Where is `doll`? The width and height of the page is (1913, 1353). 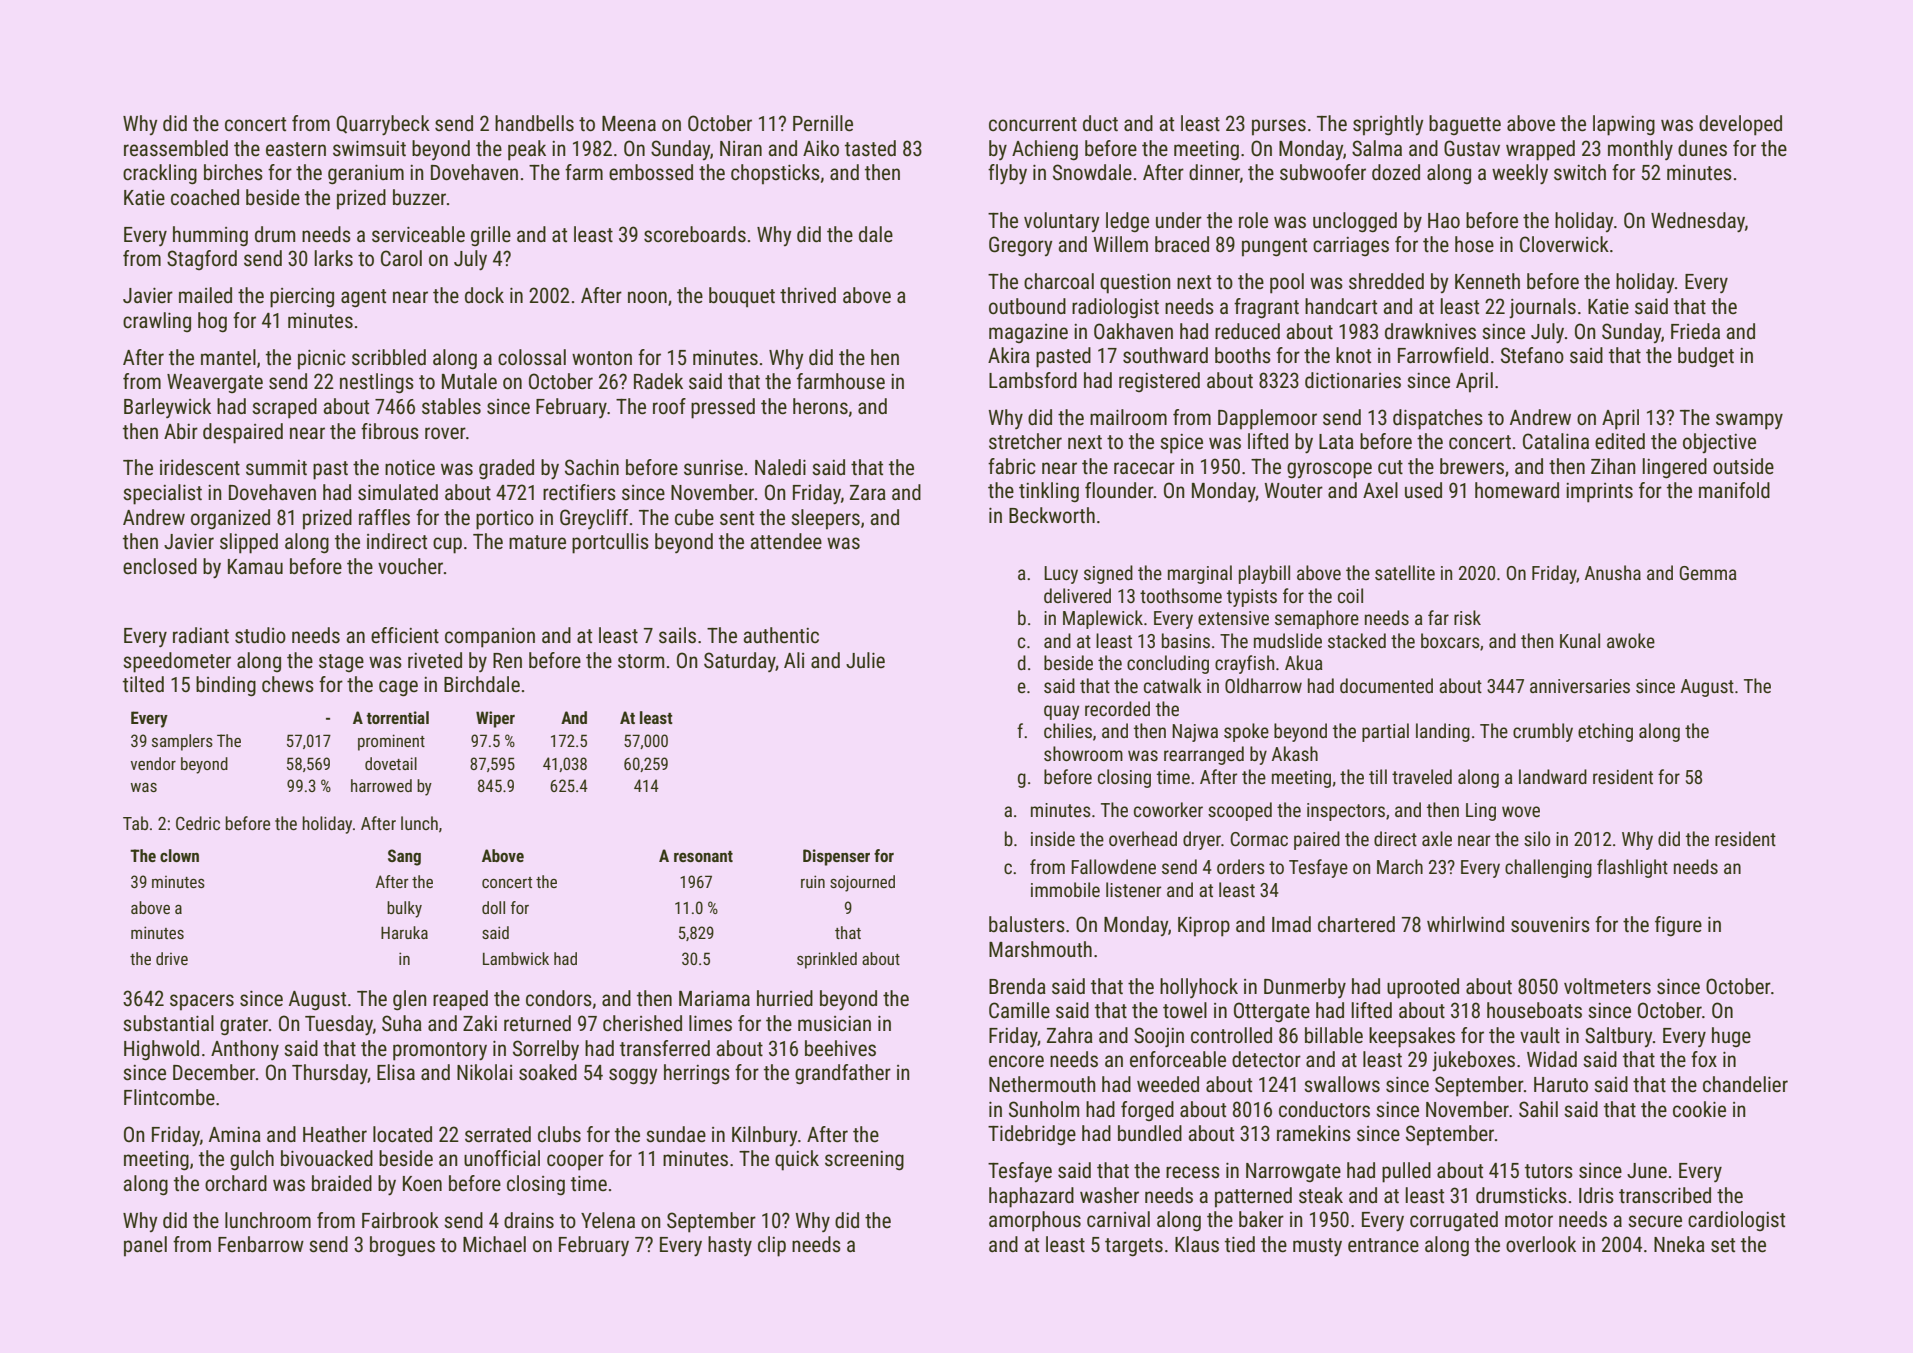
doll is located at coordinates (493, 907).
